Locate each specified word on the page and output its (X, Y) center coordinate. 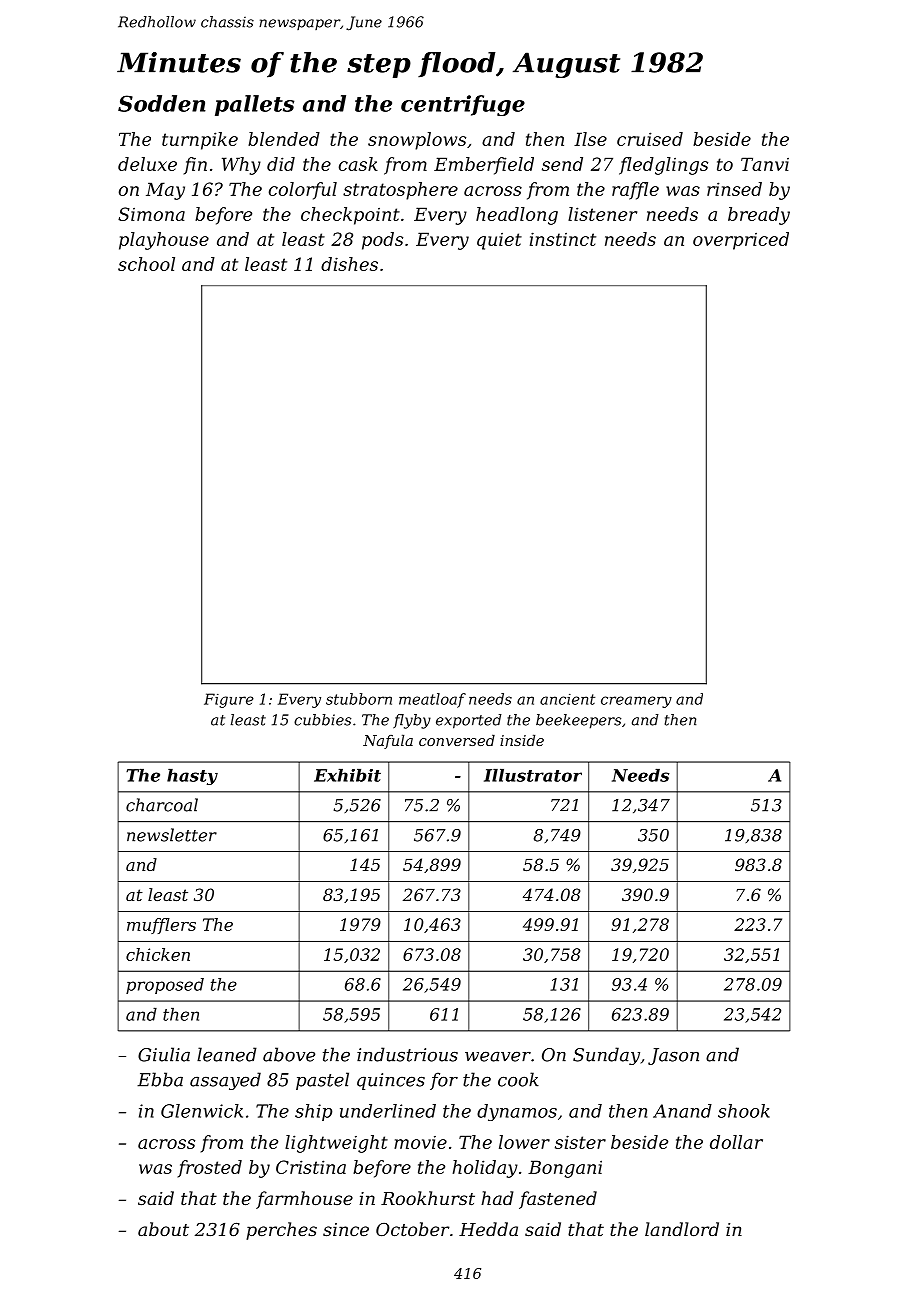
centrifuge (463, 105)
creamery (636, 702)
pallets (254, 105)
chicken (158, 954)
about (163, 1229)
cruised (650, 139)
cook (518, 1079)
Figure (229, 700)
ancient (567, 699)
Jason (673, 1056)
